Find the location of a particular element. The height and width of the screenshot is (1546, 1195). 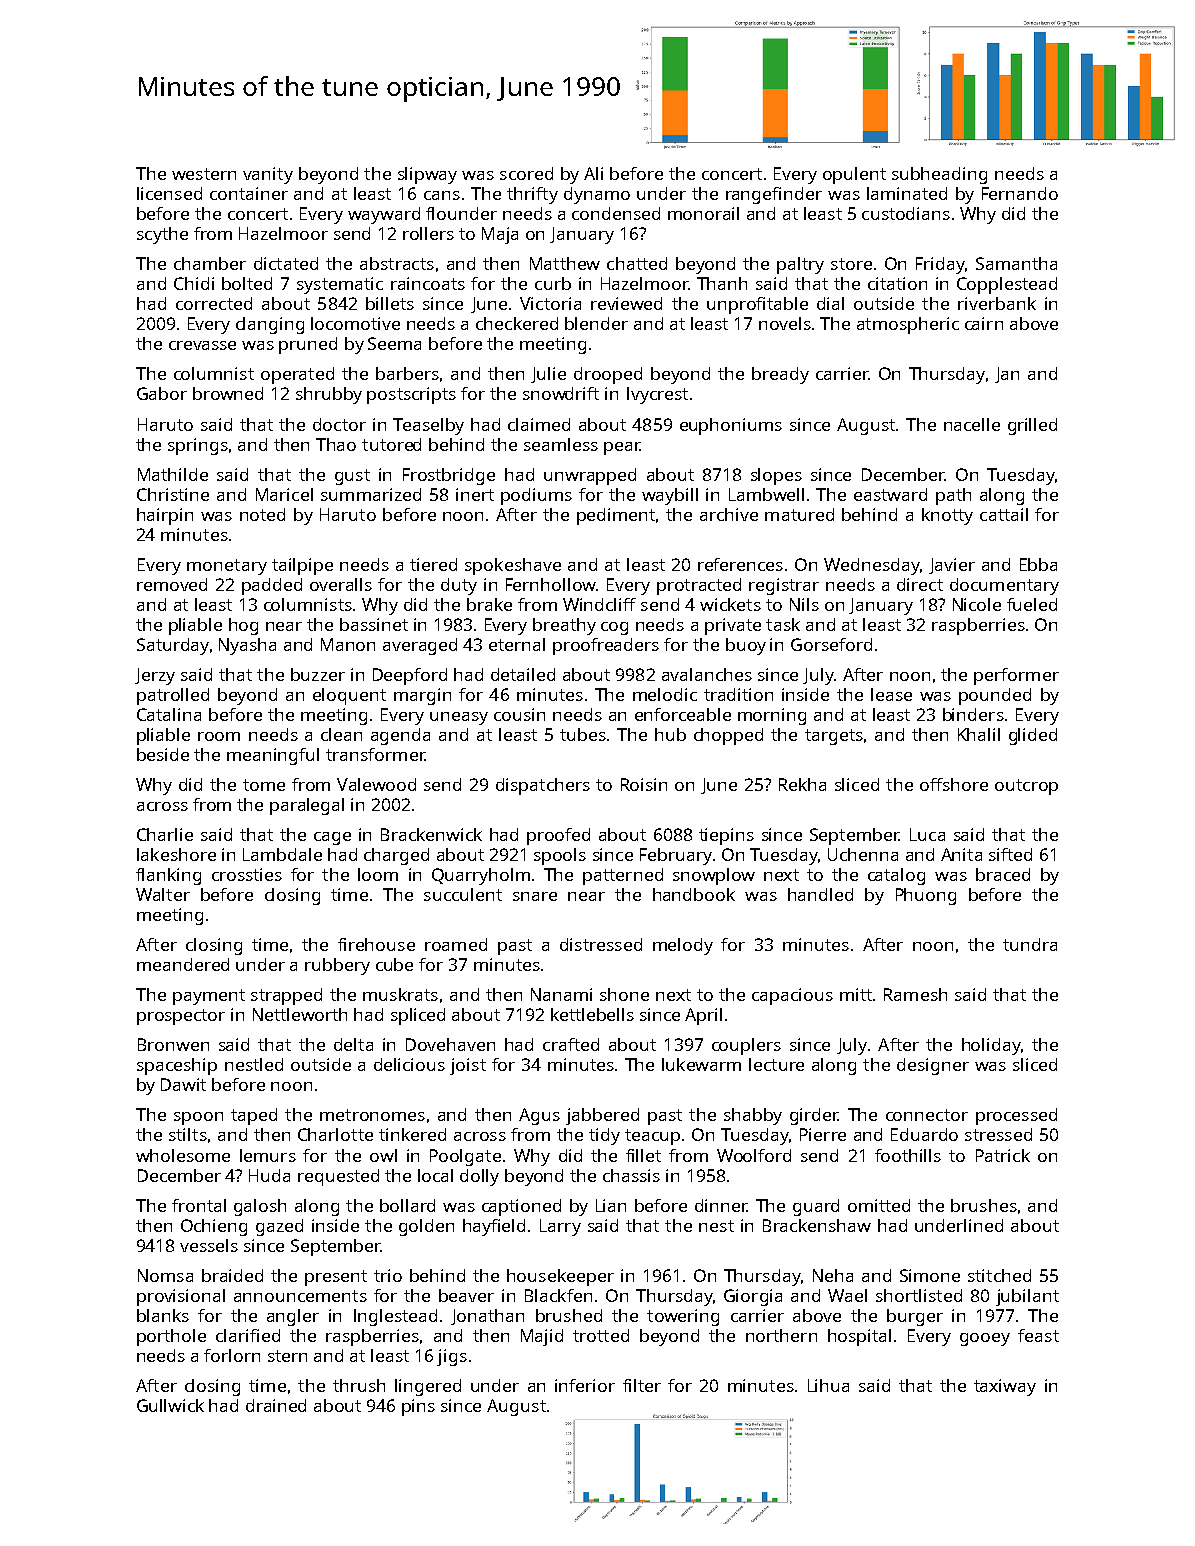

tradition is located at coordinates (738, 694).
